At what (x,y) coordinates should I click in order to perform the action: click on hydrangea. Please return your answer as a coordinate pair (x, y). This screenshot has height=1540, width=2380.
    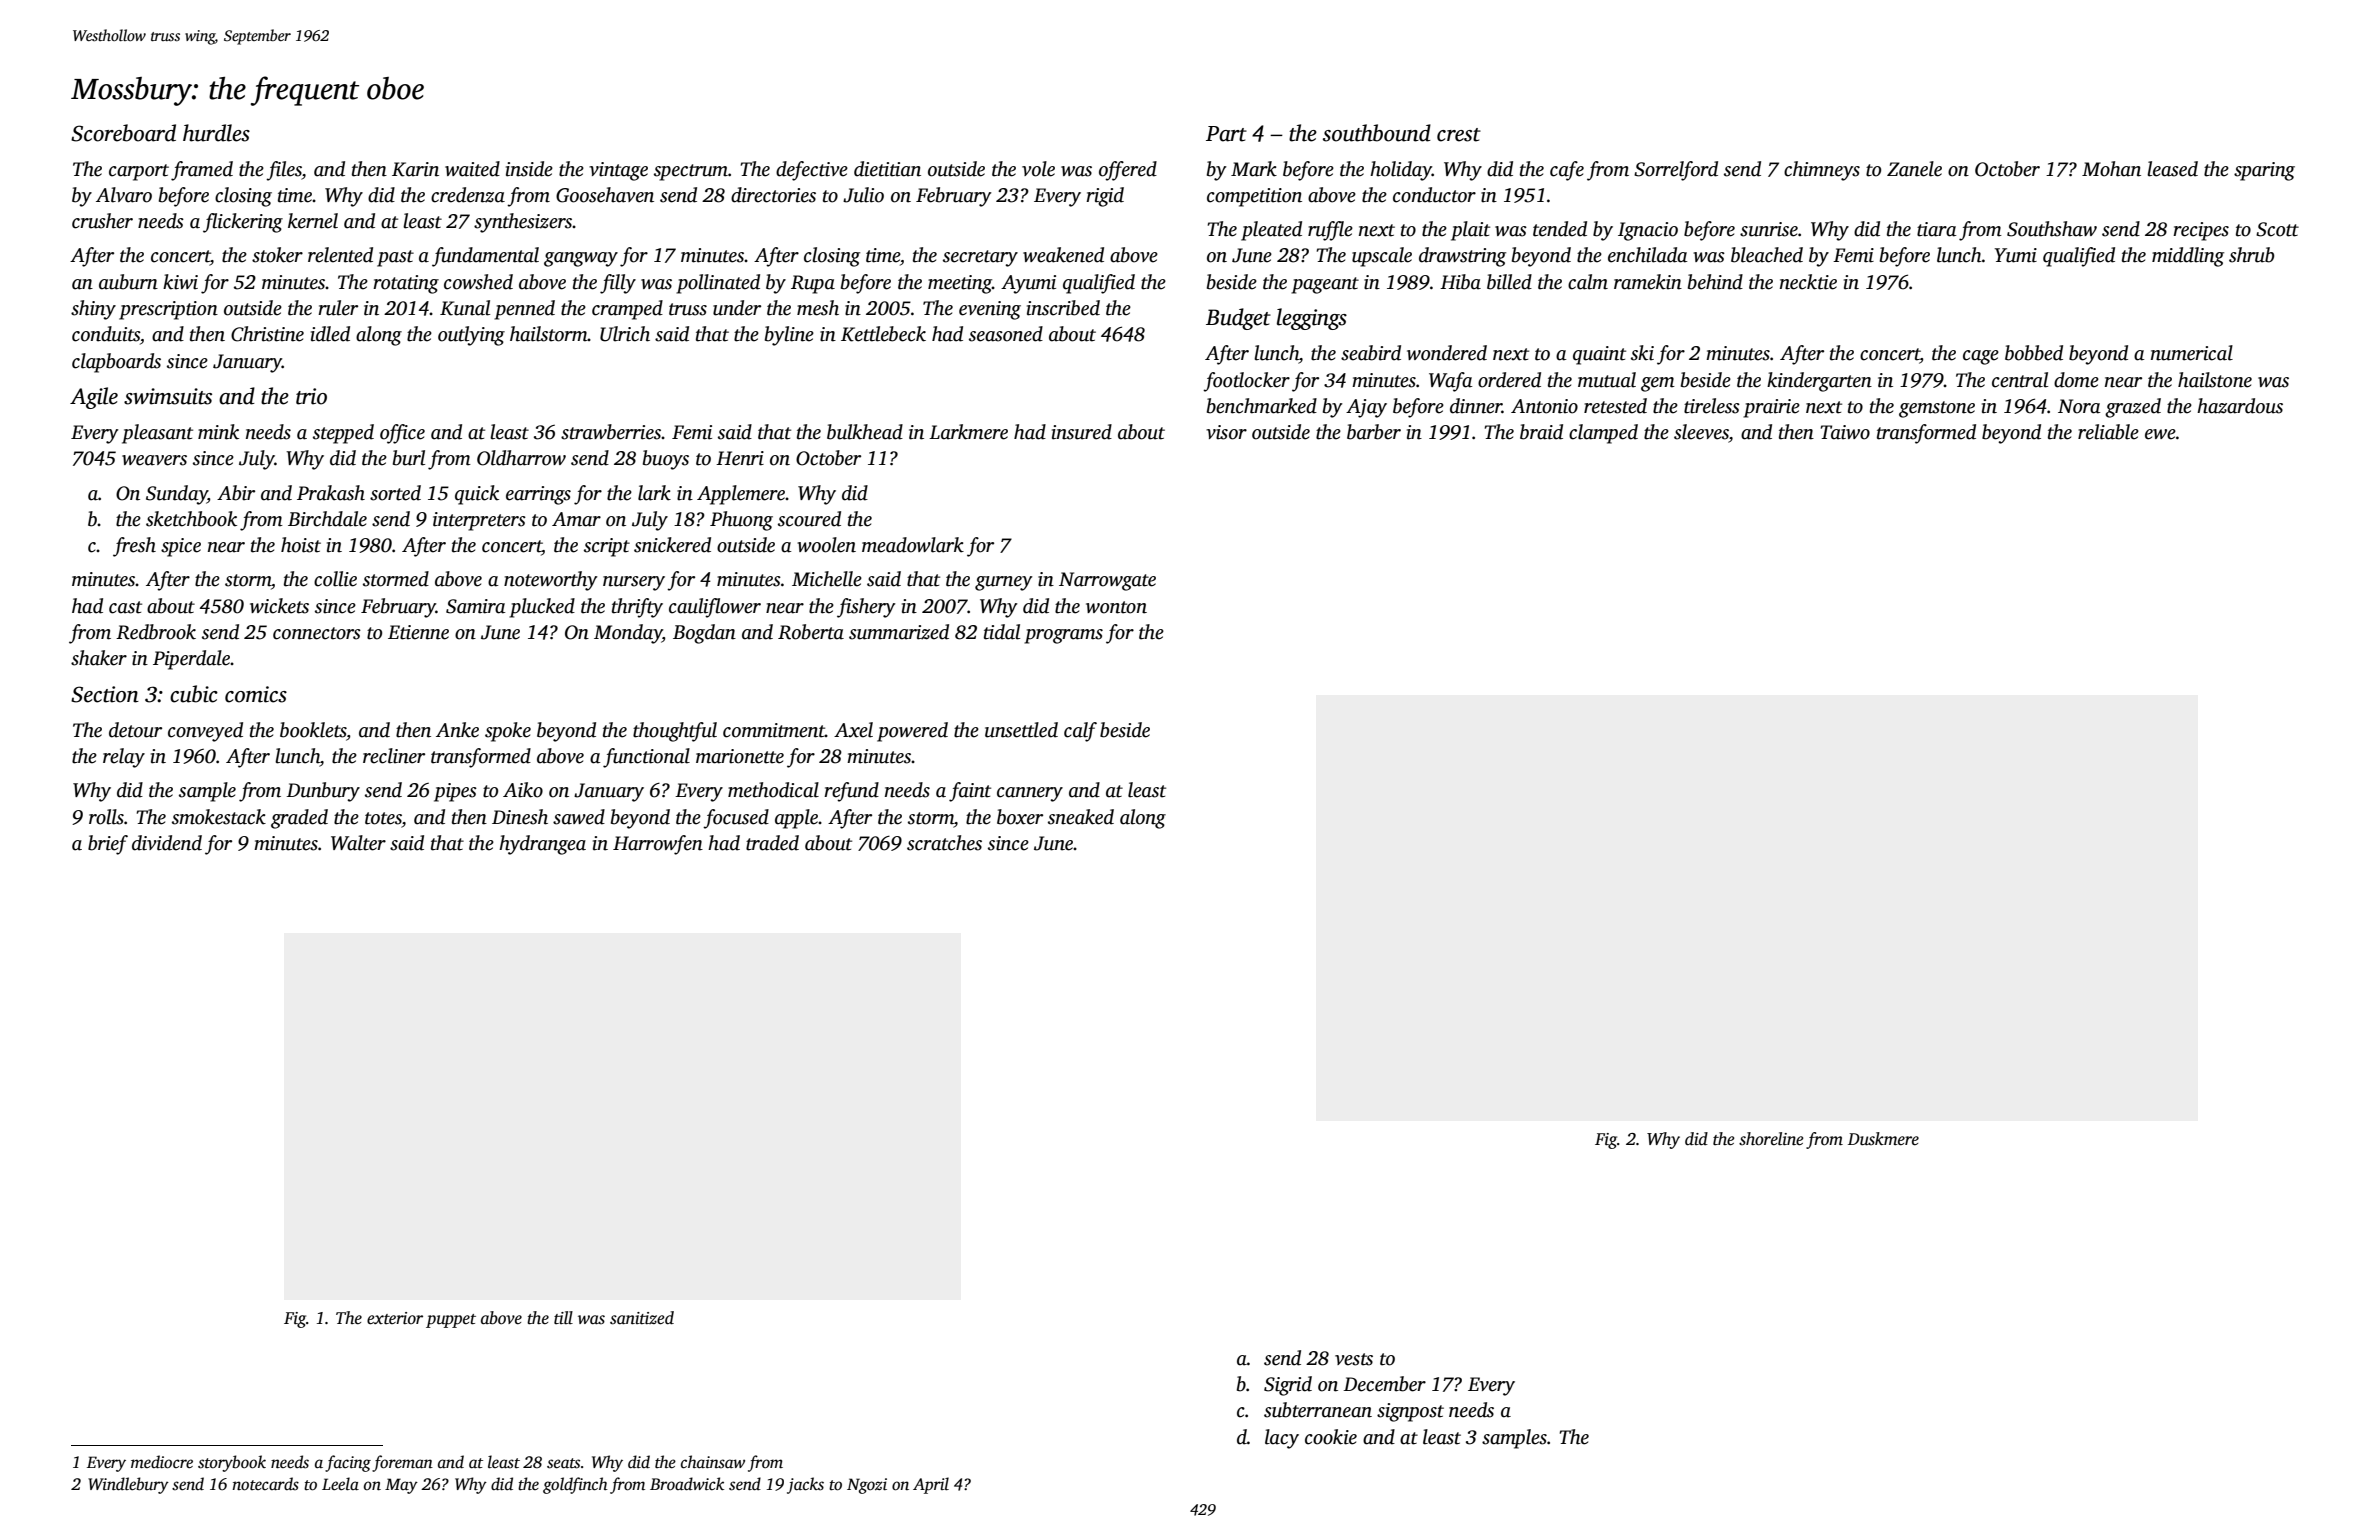
    Looking at the image, I should click on (542, 845).
